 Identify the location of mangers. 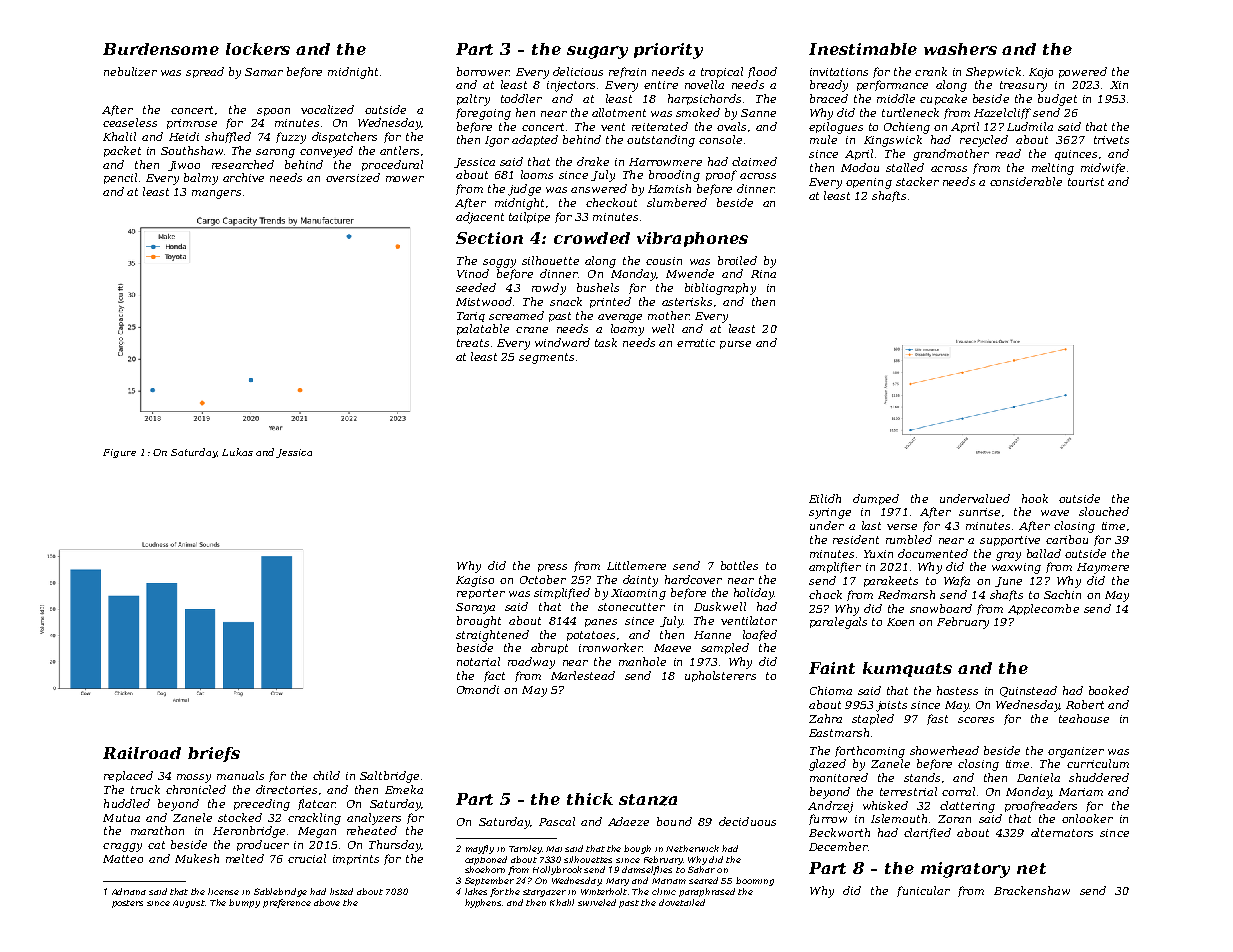
(216, 194).
